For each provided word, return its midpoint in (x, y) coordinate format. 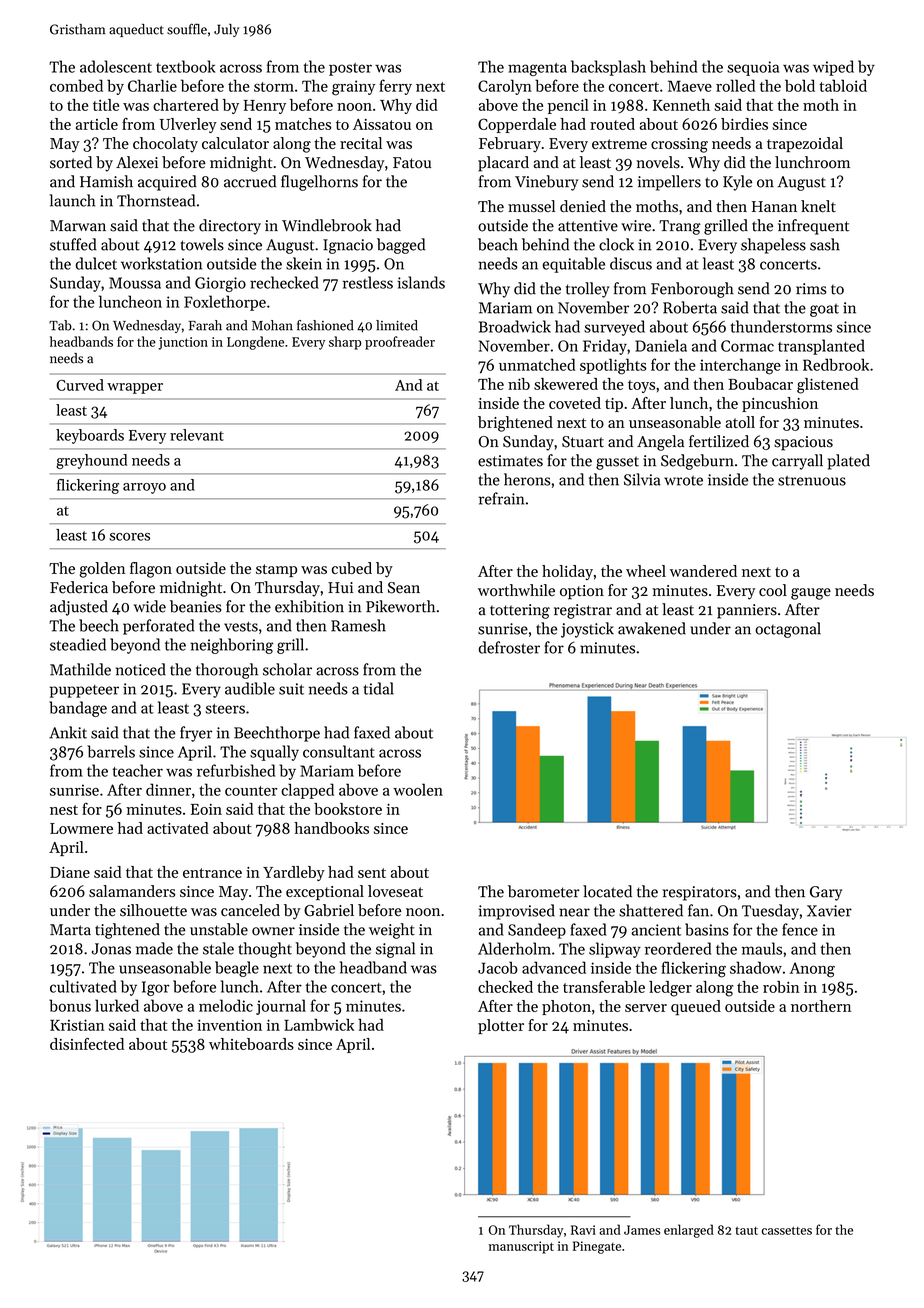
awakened (652, 628)
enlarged (689, 1231)
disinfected (87, 1044)
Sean (404, 588)
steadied (78, 644)
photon (566, 1007)
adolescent (116, 66)
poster (350, 69)
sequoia (753, 68)
